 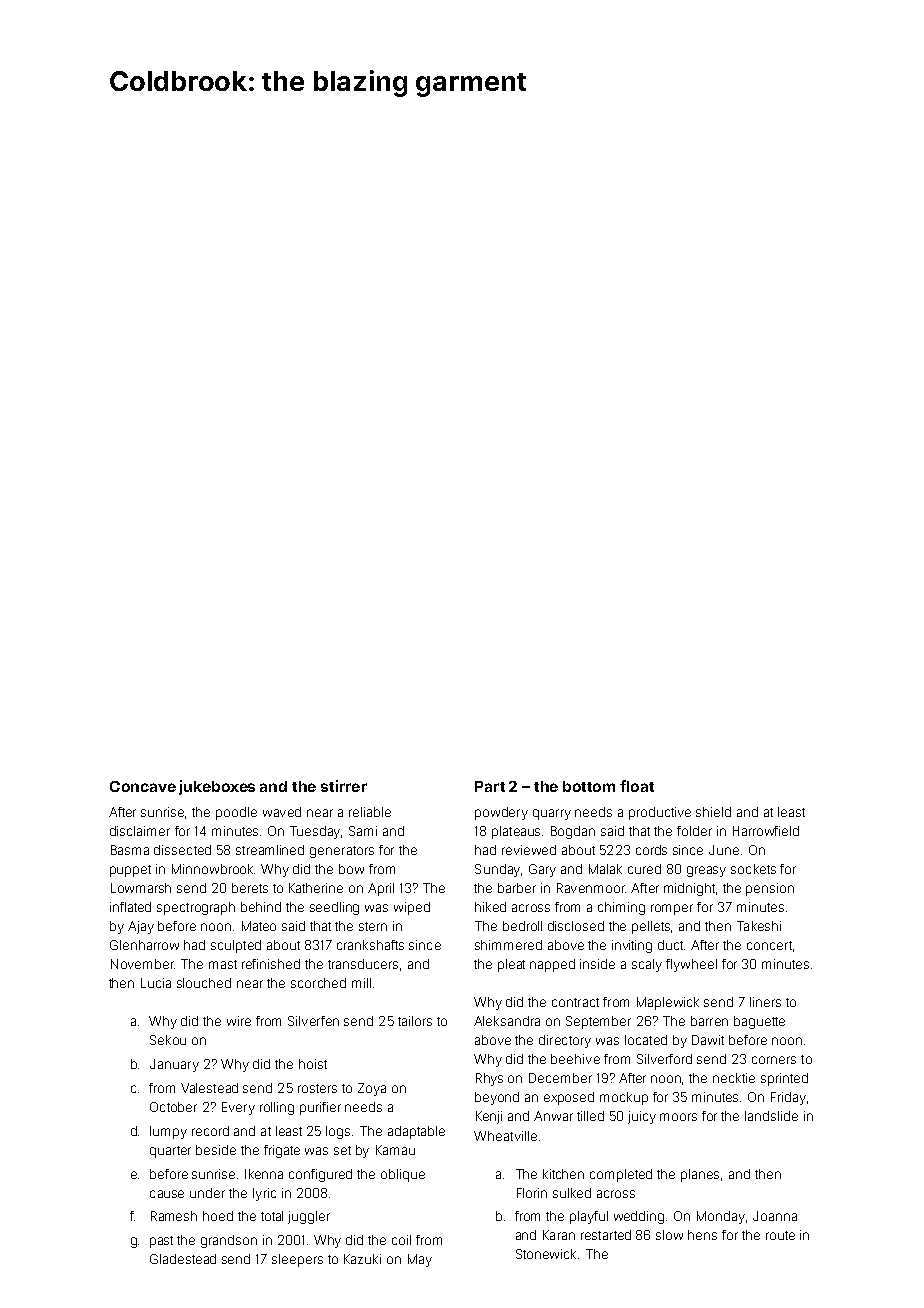 What do you see at coordinates (170, 1152) in the screenshot?
I see `quarter` at bounding box center [170, 1152].
